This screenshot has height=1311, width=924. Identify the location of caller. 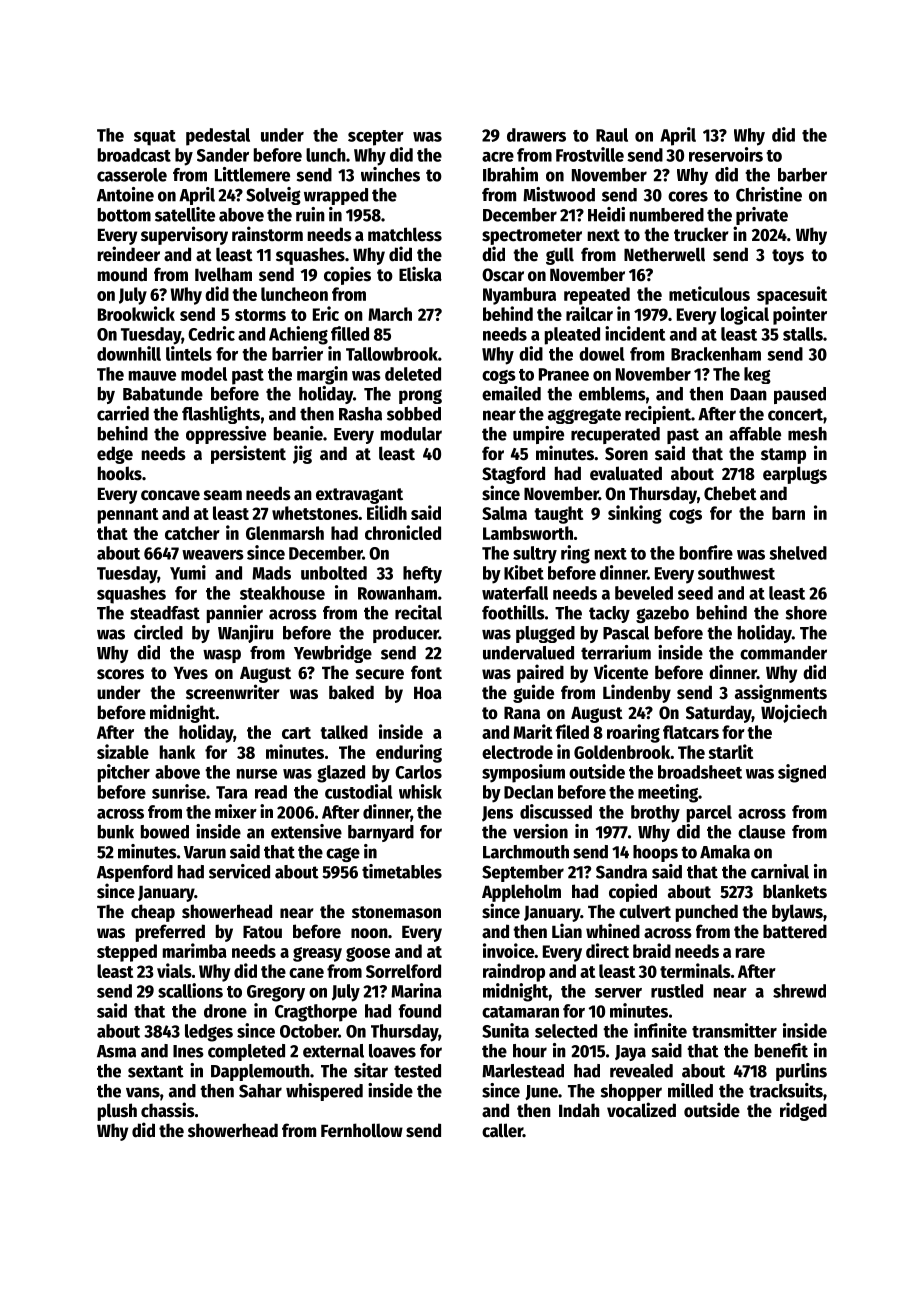
(502, 1130).
